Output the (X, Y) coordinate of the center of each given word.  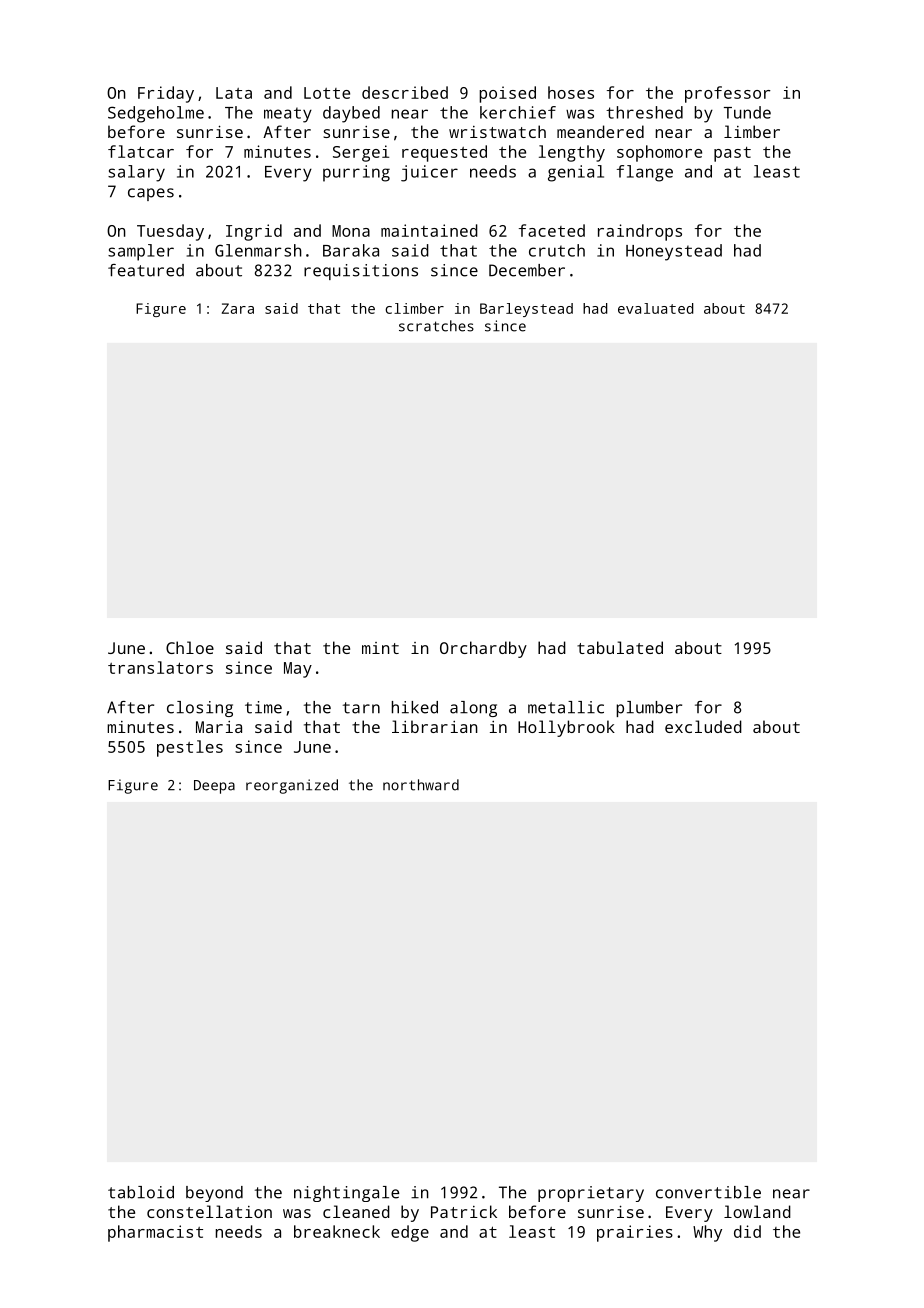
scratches (436, 326)
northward (421, 785)
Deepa (214, 787)
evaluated (656, 308)
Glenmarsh (258, 250)
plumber (649, 709)
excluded (703, 726)
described (405, 92)
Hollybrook (566, 728)
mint (380, 648)
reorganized (292, 786)
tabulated (620, 647)
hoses (571, 92)
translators (160, 667)
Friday (166, 94)
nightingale (346, 1194)
